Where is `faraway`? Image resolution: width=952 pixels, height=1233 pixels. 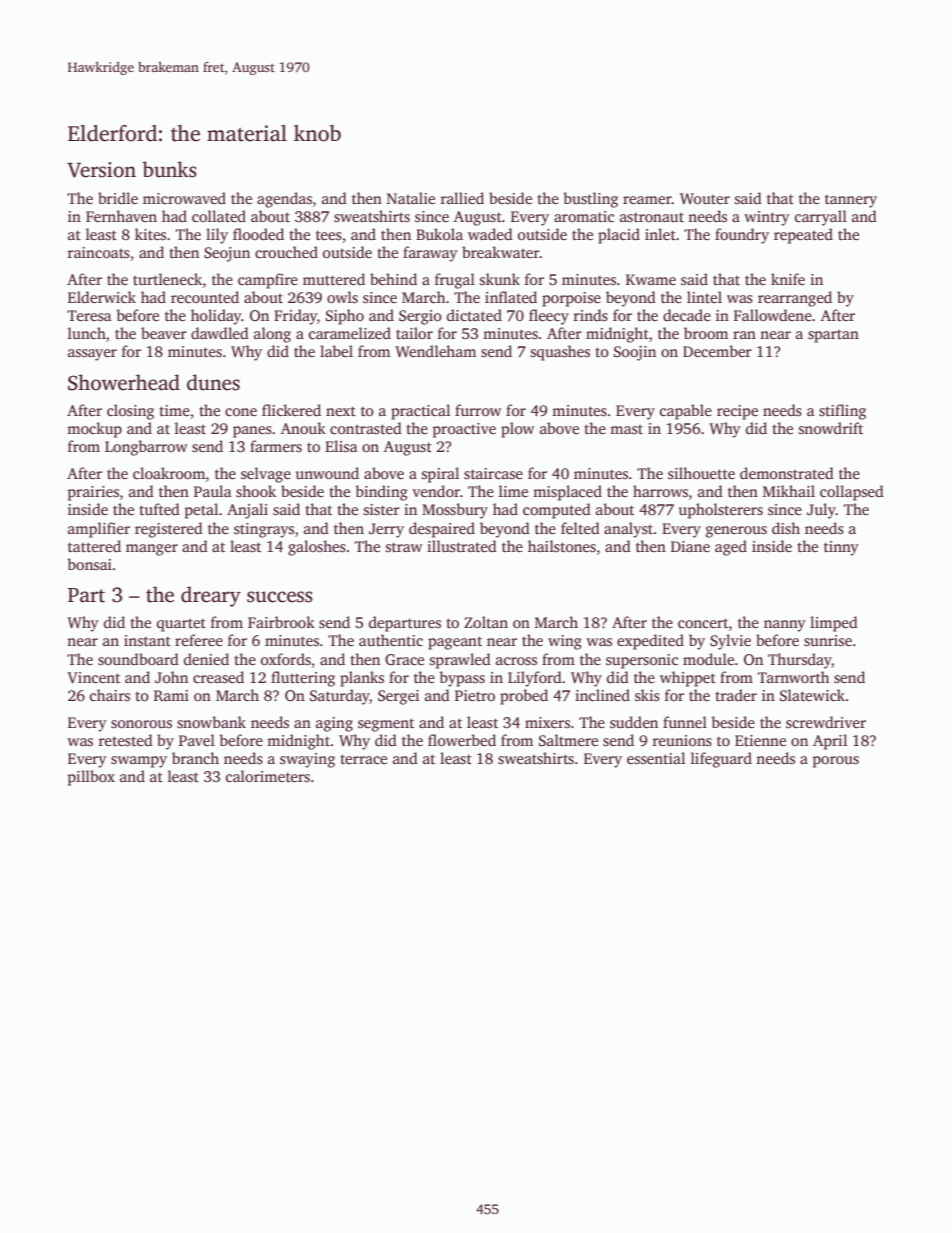 faraway is located at coordinates (430, 254).
